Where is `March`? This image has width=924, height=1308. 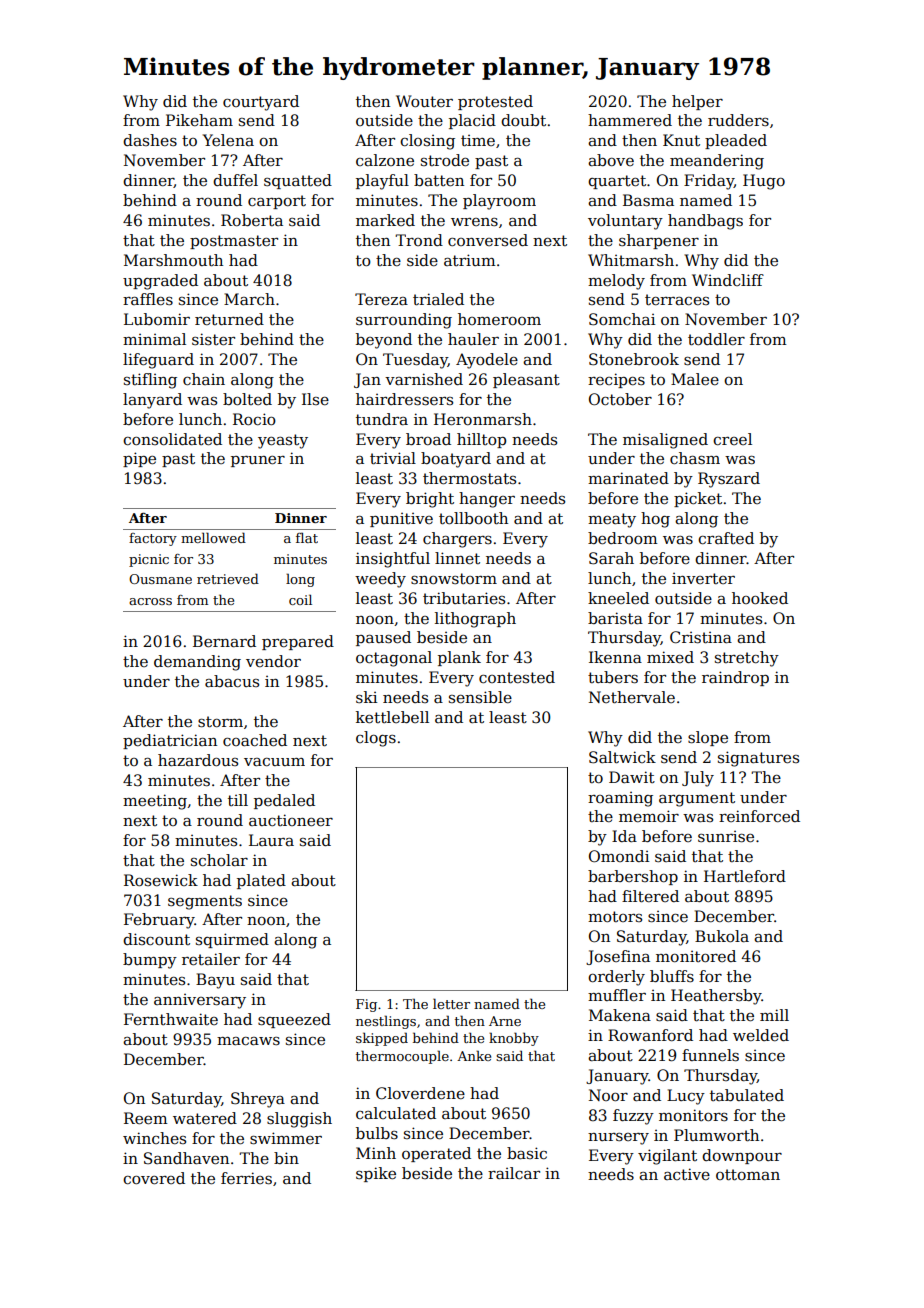 March is located at coordinates (249, 299).
